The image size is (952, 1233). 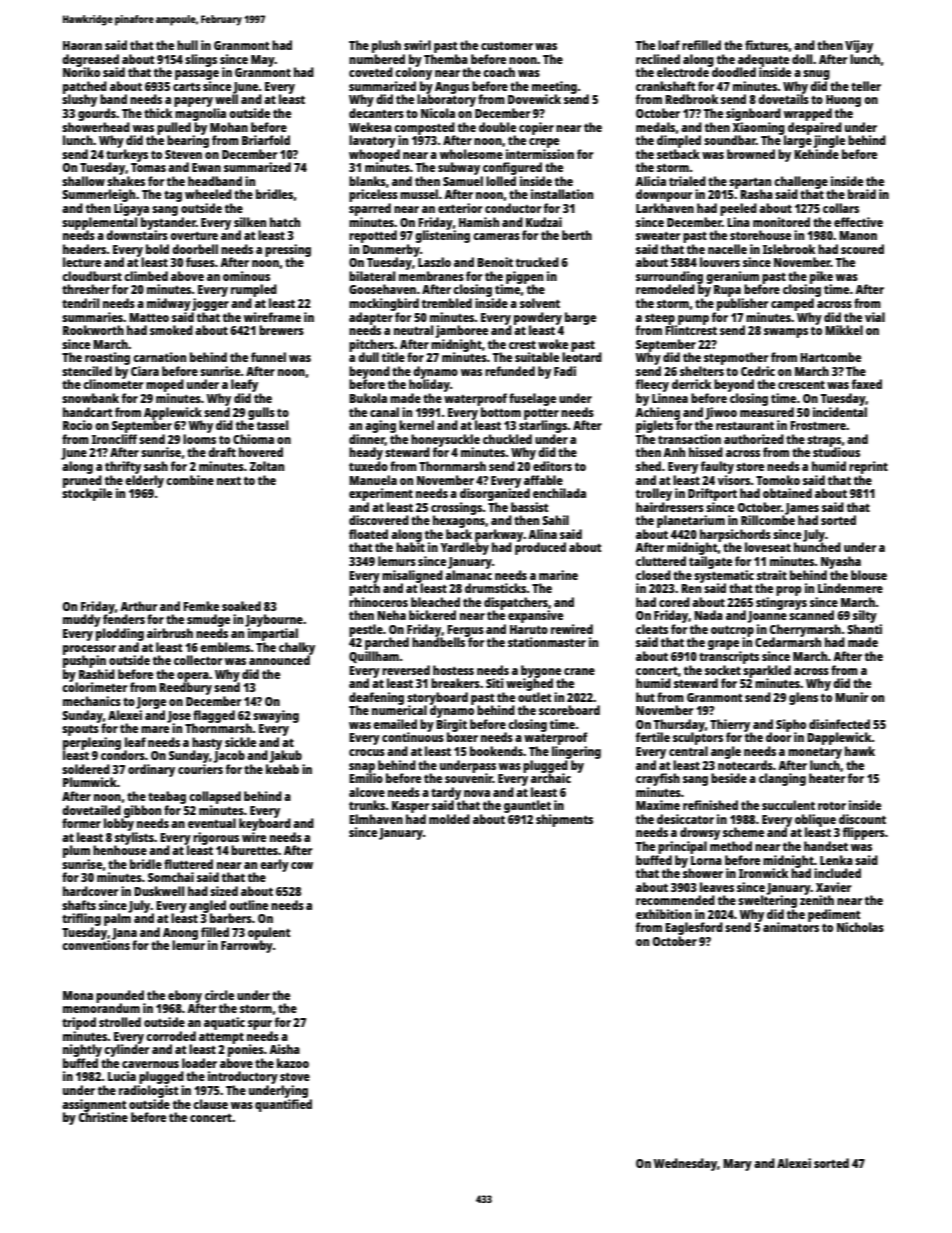 What do you see at coordinates (534, 99) in the screenshot?
I see `Dovewick` at bounding box center [534, 99].
